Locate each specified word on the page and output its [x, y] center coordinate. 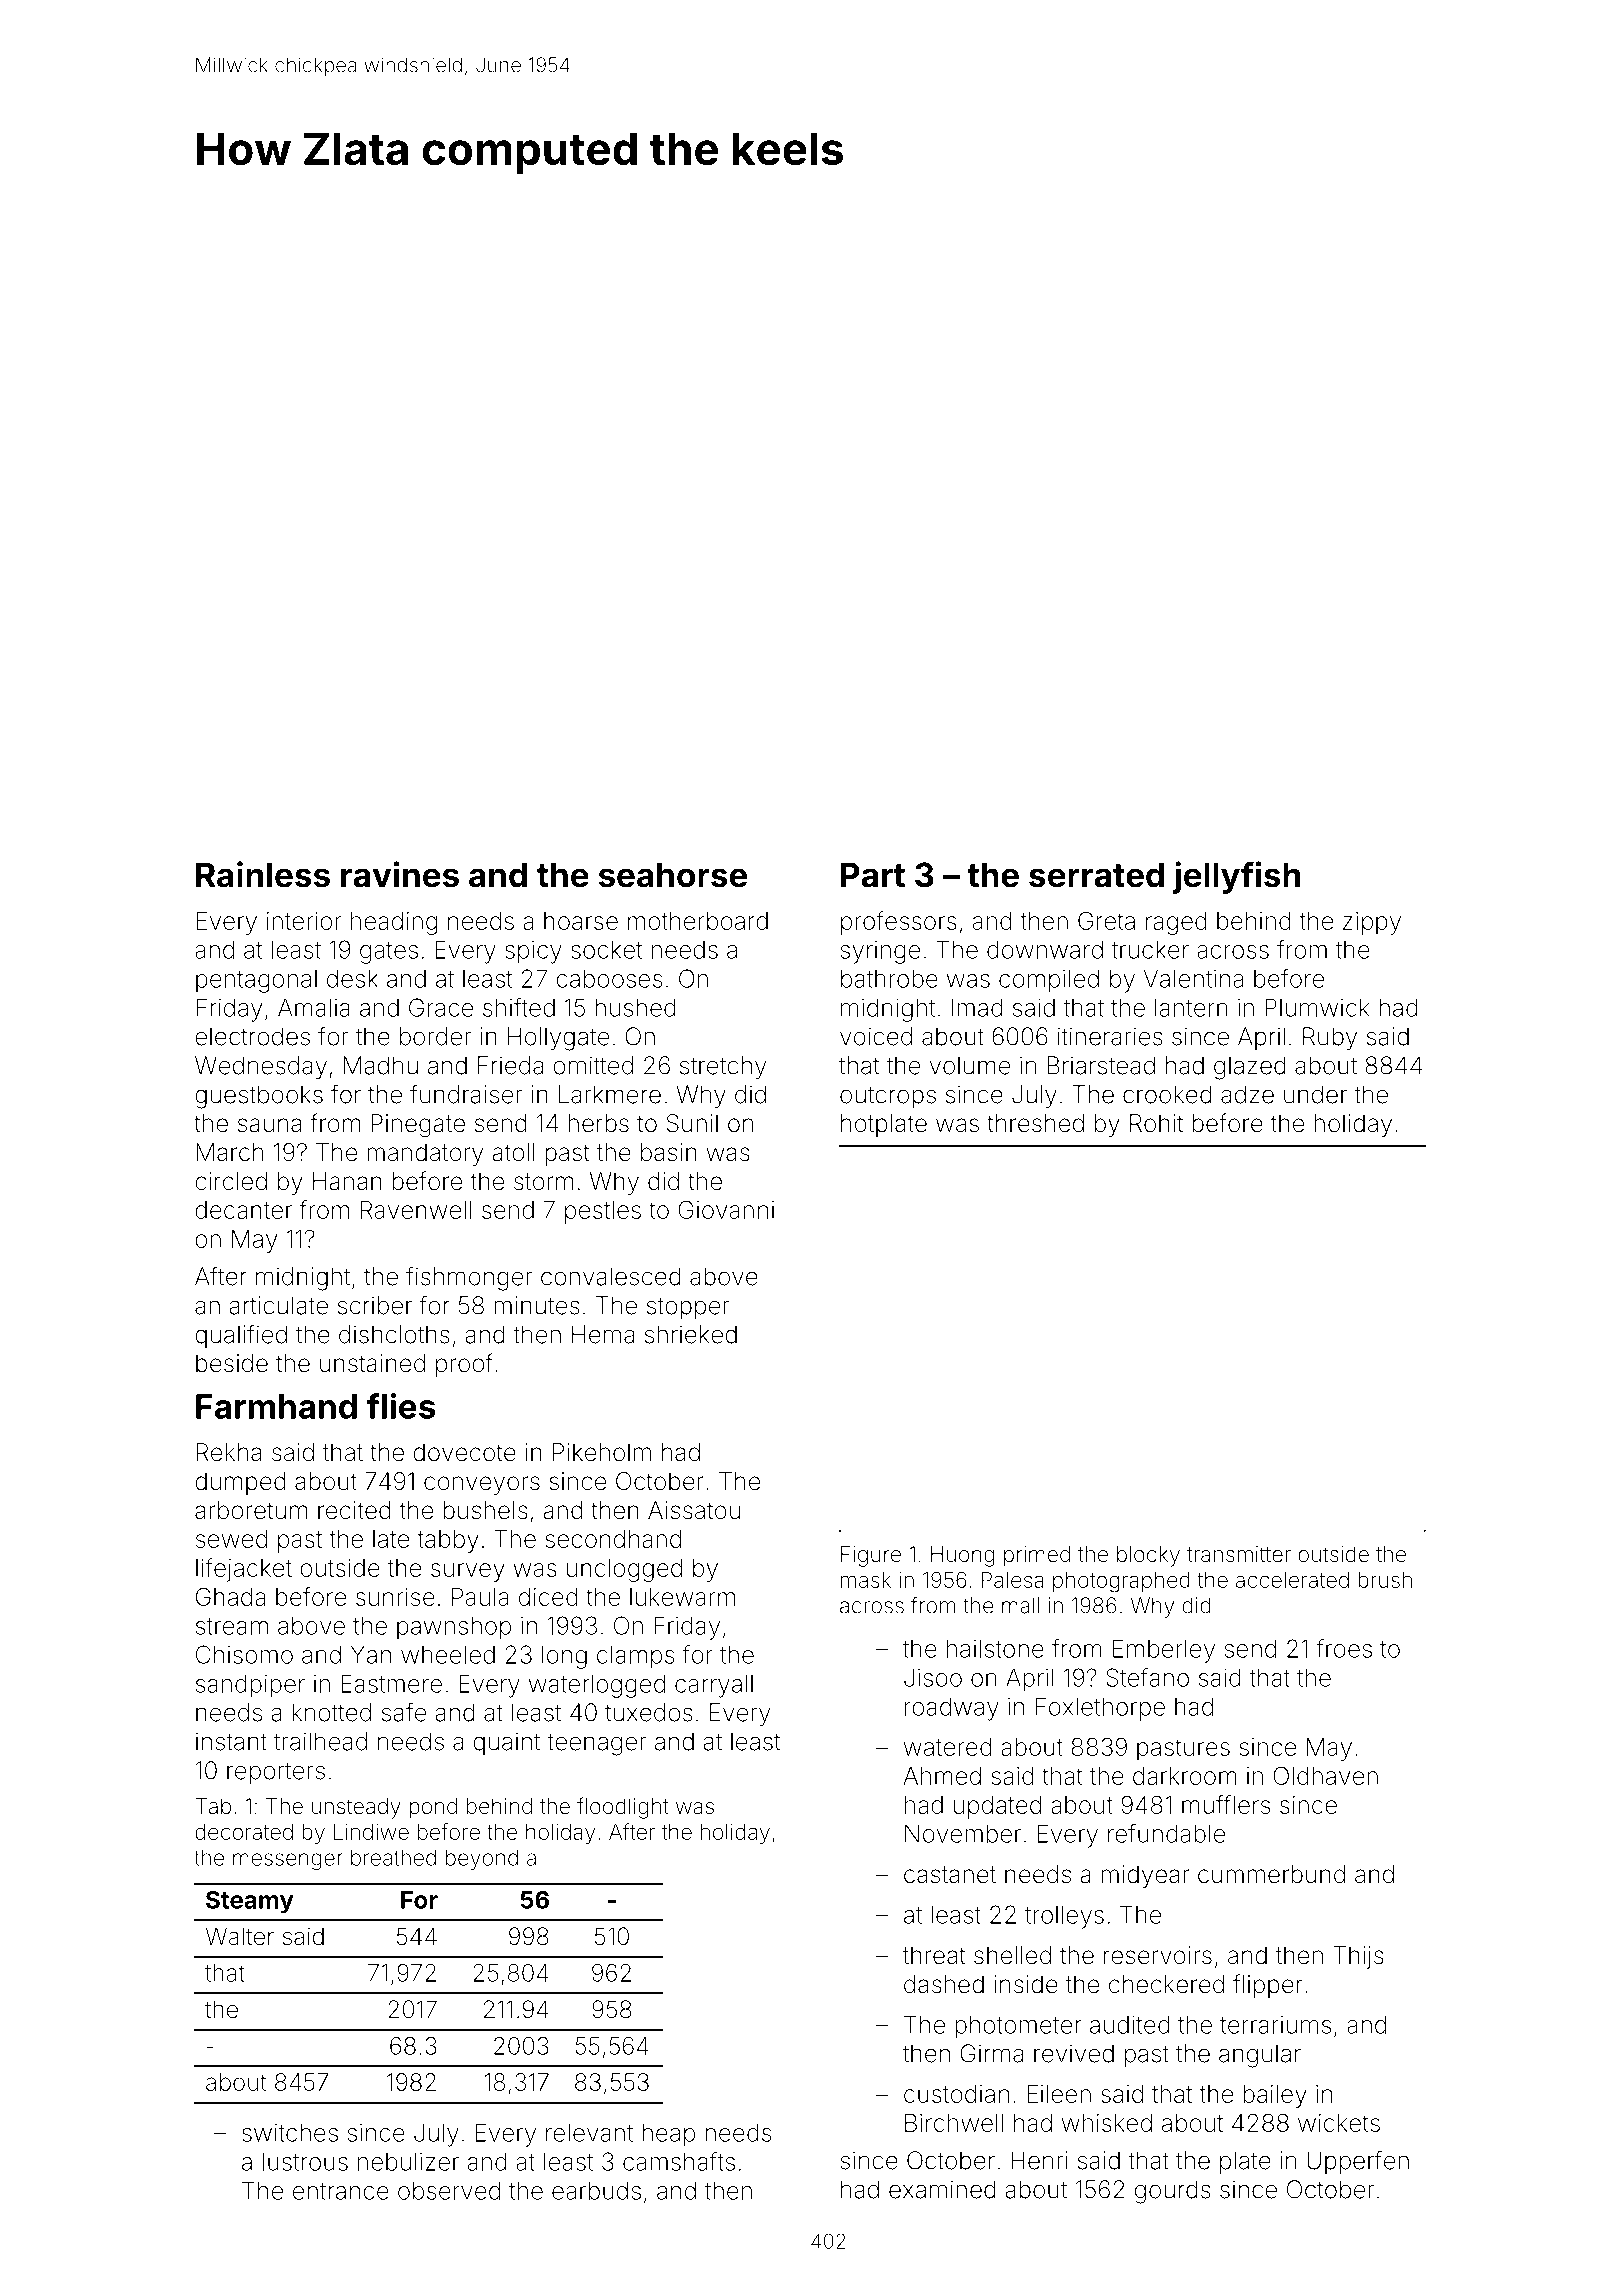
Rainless [263, 874]
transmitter [1239, 1554]
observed [449, 2190]
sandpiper [250, 1686]
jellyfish [1236, 877]
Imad [977, 1007]
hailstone [995, 1648]
